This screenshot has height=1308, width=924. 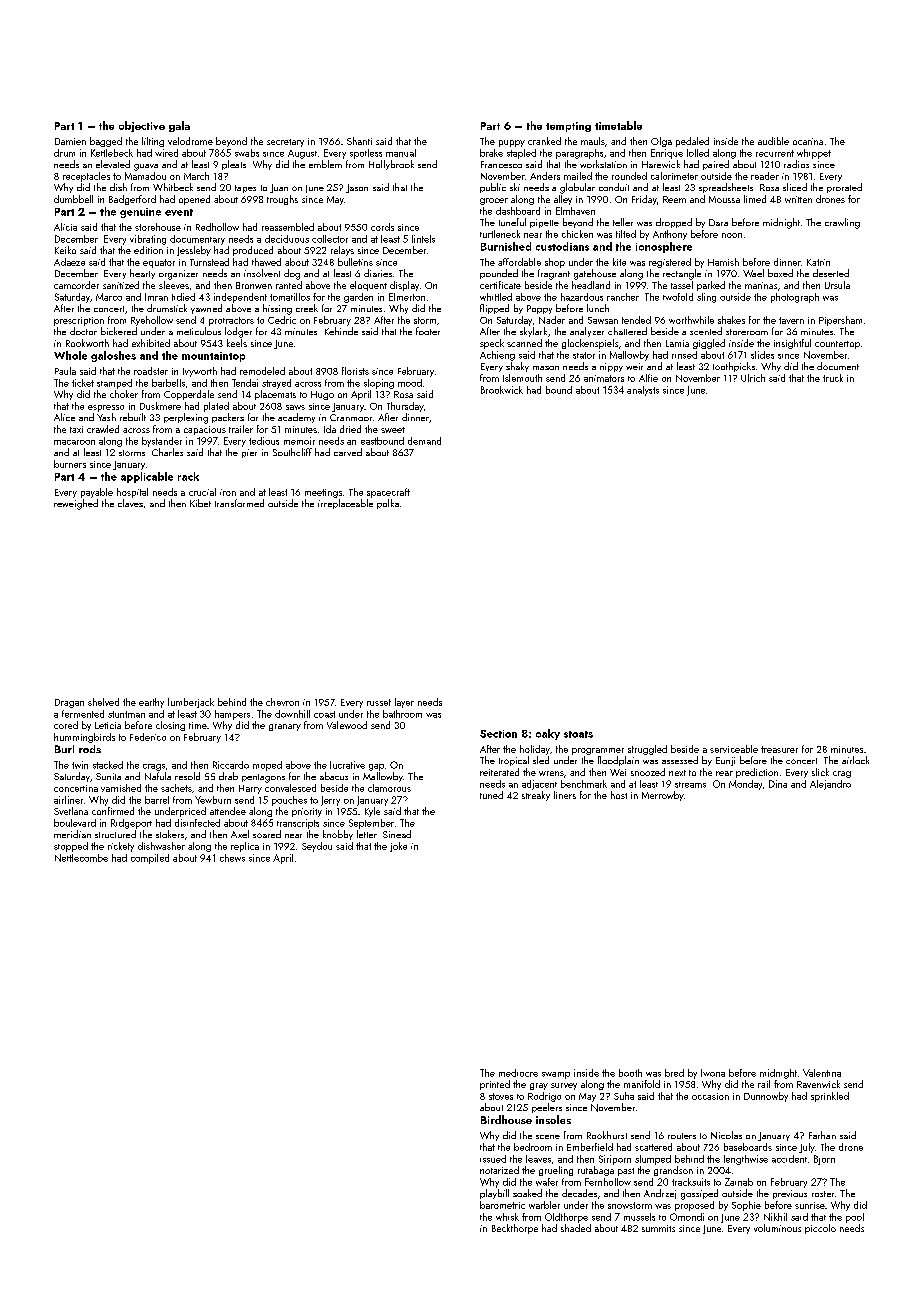 What do you see at coordinates (779, 749) in the screenshot?
I see `treasurer` at bounding box center [779, 749].
